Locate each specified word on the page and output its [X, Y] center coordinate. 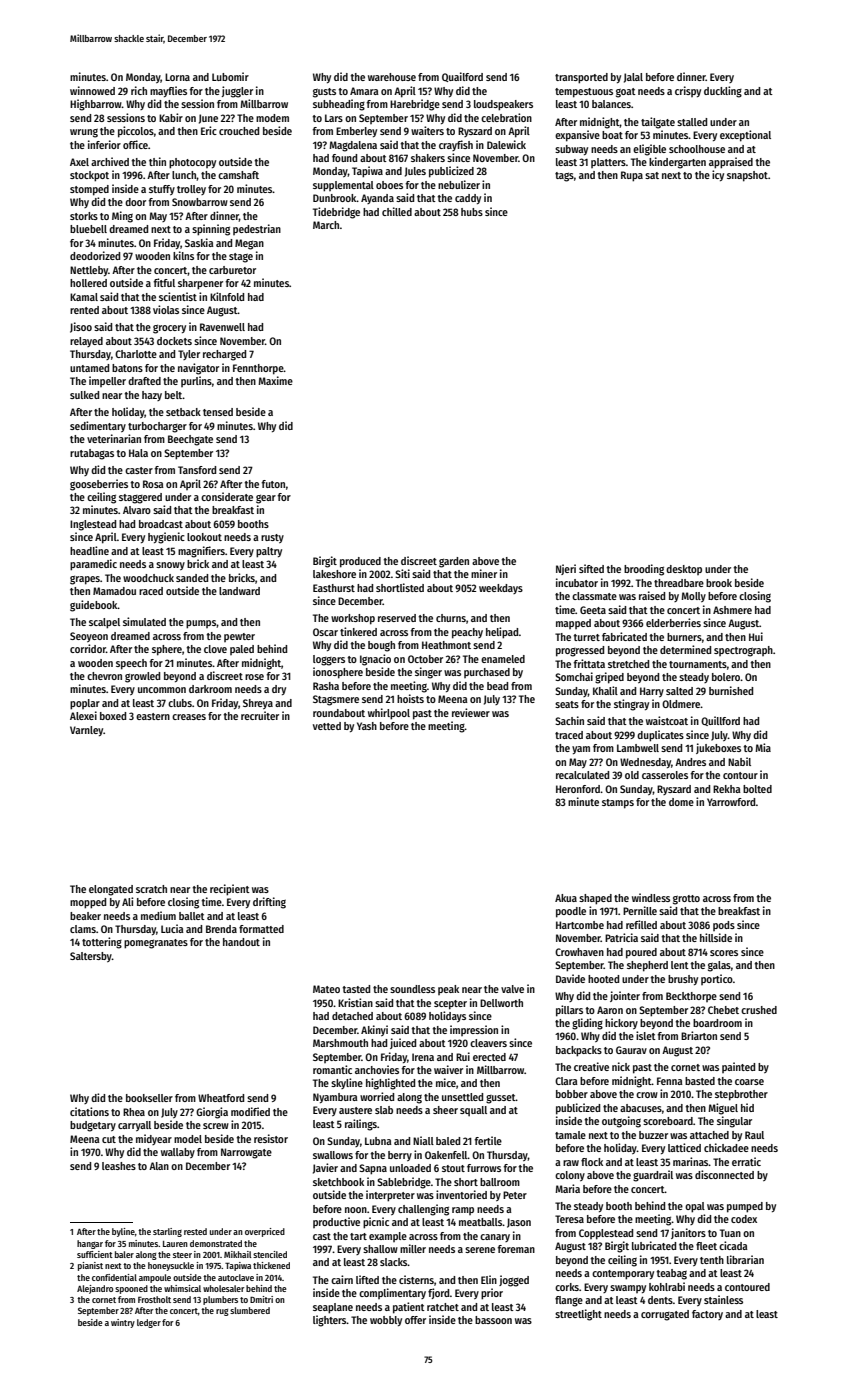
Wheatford [221, 1098]
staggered [140, 498]
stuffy [162, 190]
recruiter [260, 715]
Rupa [632, 176]
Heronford [578, 789]
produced [360, 562]
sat [652, 175]
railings [361, 1125]
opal [695, 1207]
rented [84, 310]
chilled [397, 211]
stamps [618, 804]
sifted [591, 568]
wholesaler [223, 1288]
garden [454, 562]
